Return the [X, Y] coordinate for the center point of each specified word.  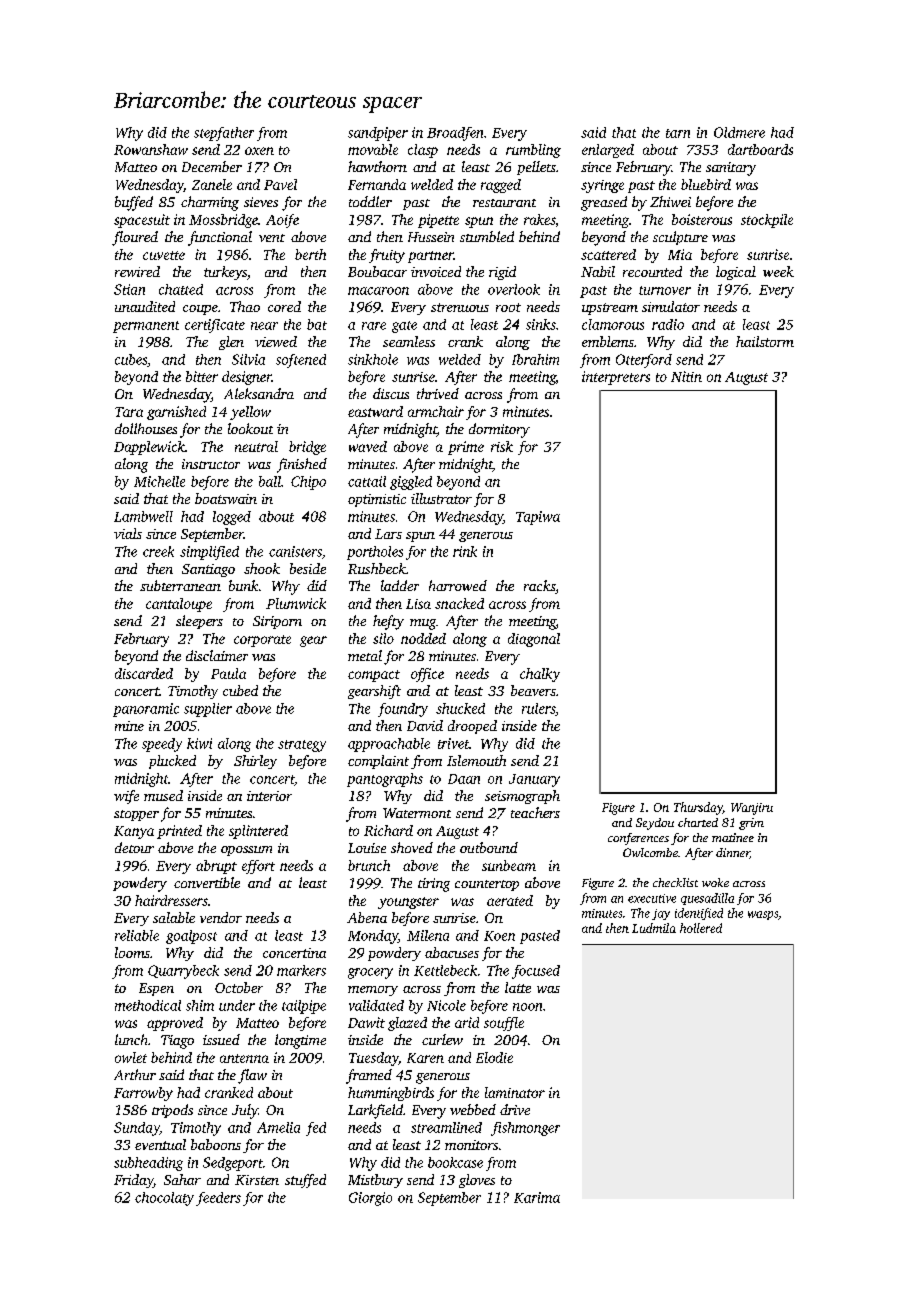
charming [210, 203]
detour [134, 847]
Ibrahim [535, 359]
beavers [533, 690]
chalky [540, 675]
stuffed [305, 1181]
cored [284, 306]
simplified [209, 553]
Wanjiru [752, 809]
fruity [387, 256]
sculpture [680, 238]
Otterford [644, 361]
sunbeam [509, 865]
